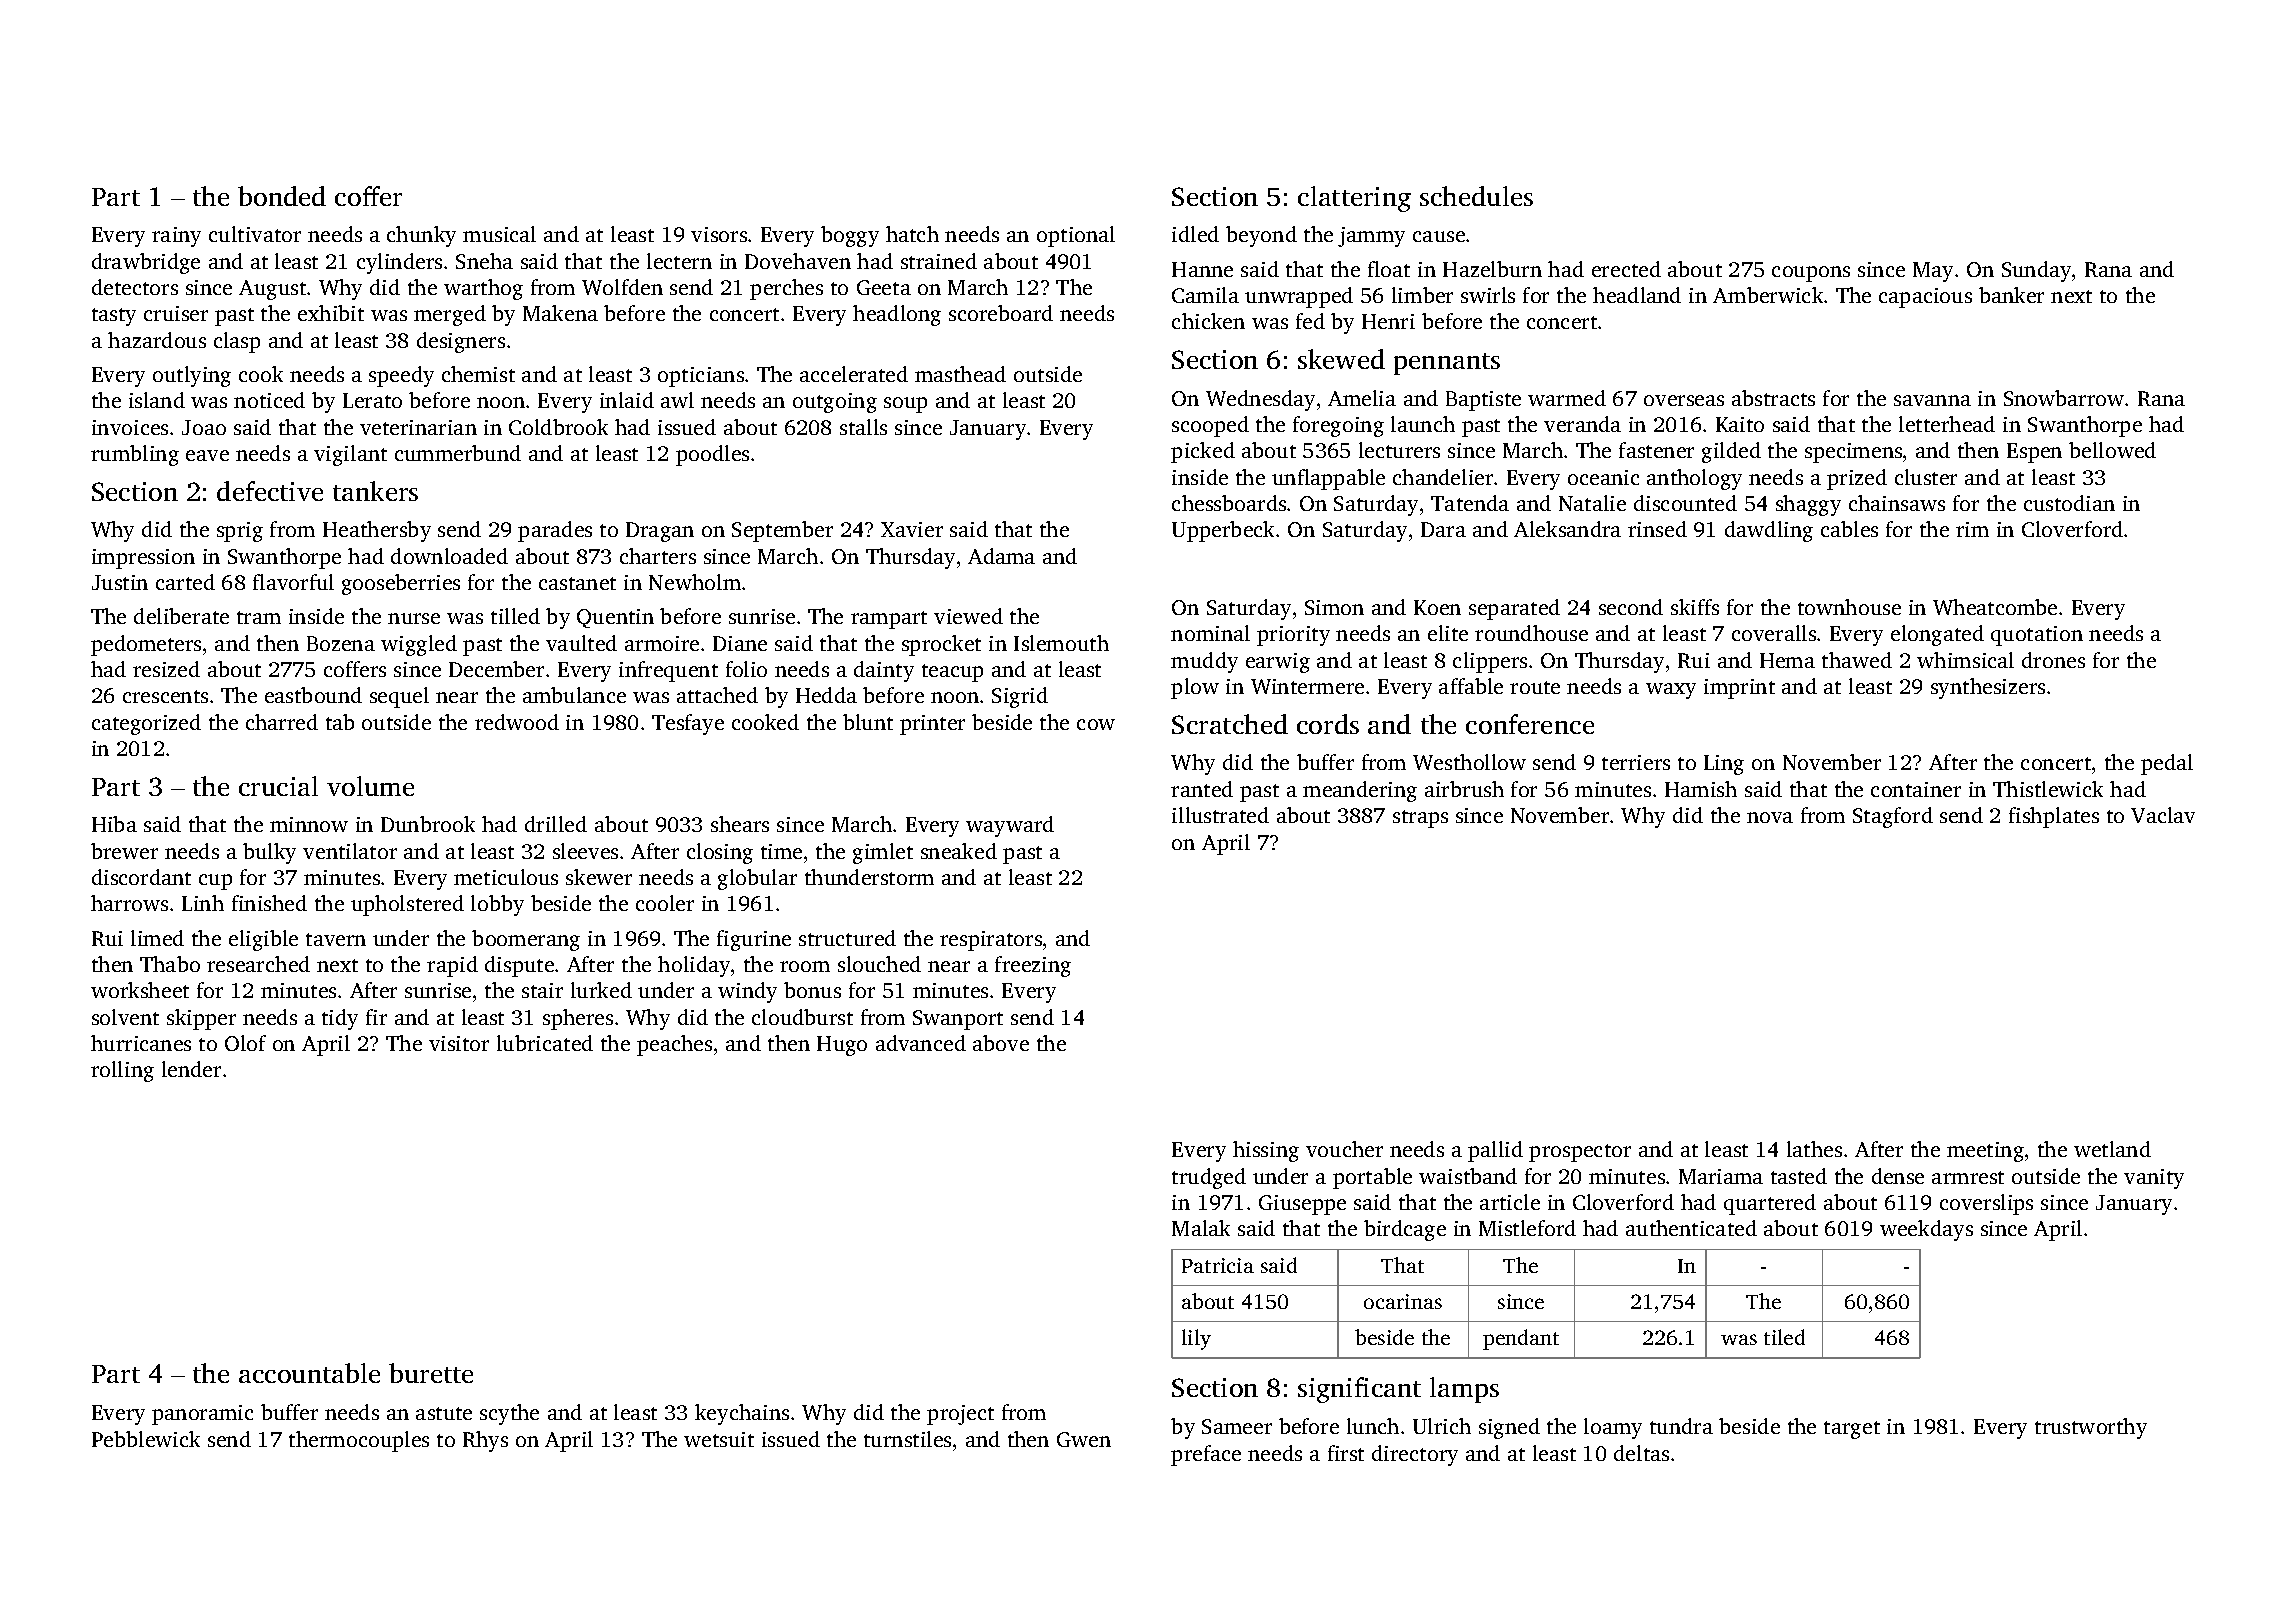  Describe the element at coordinates (458, 453) in the screenshot. I see `cummerbund` at that location.
